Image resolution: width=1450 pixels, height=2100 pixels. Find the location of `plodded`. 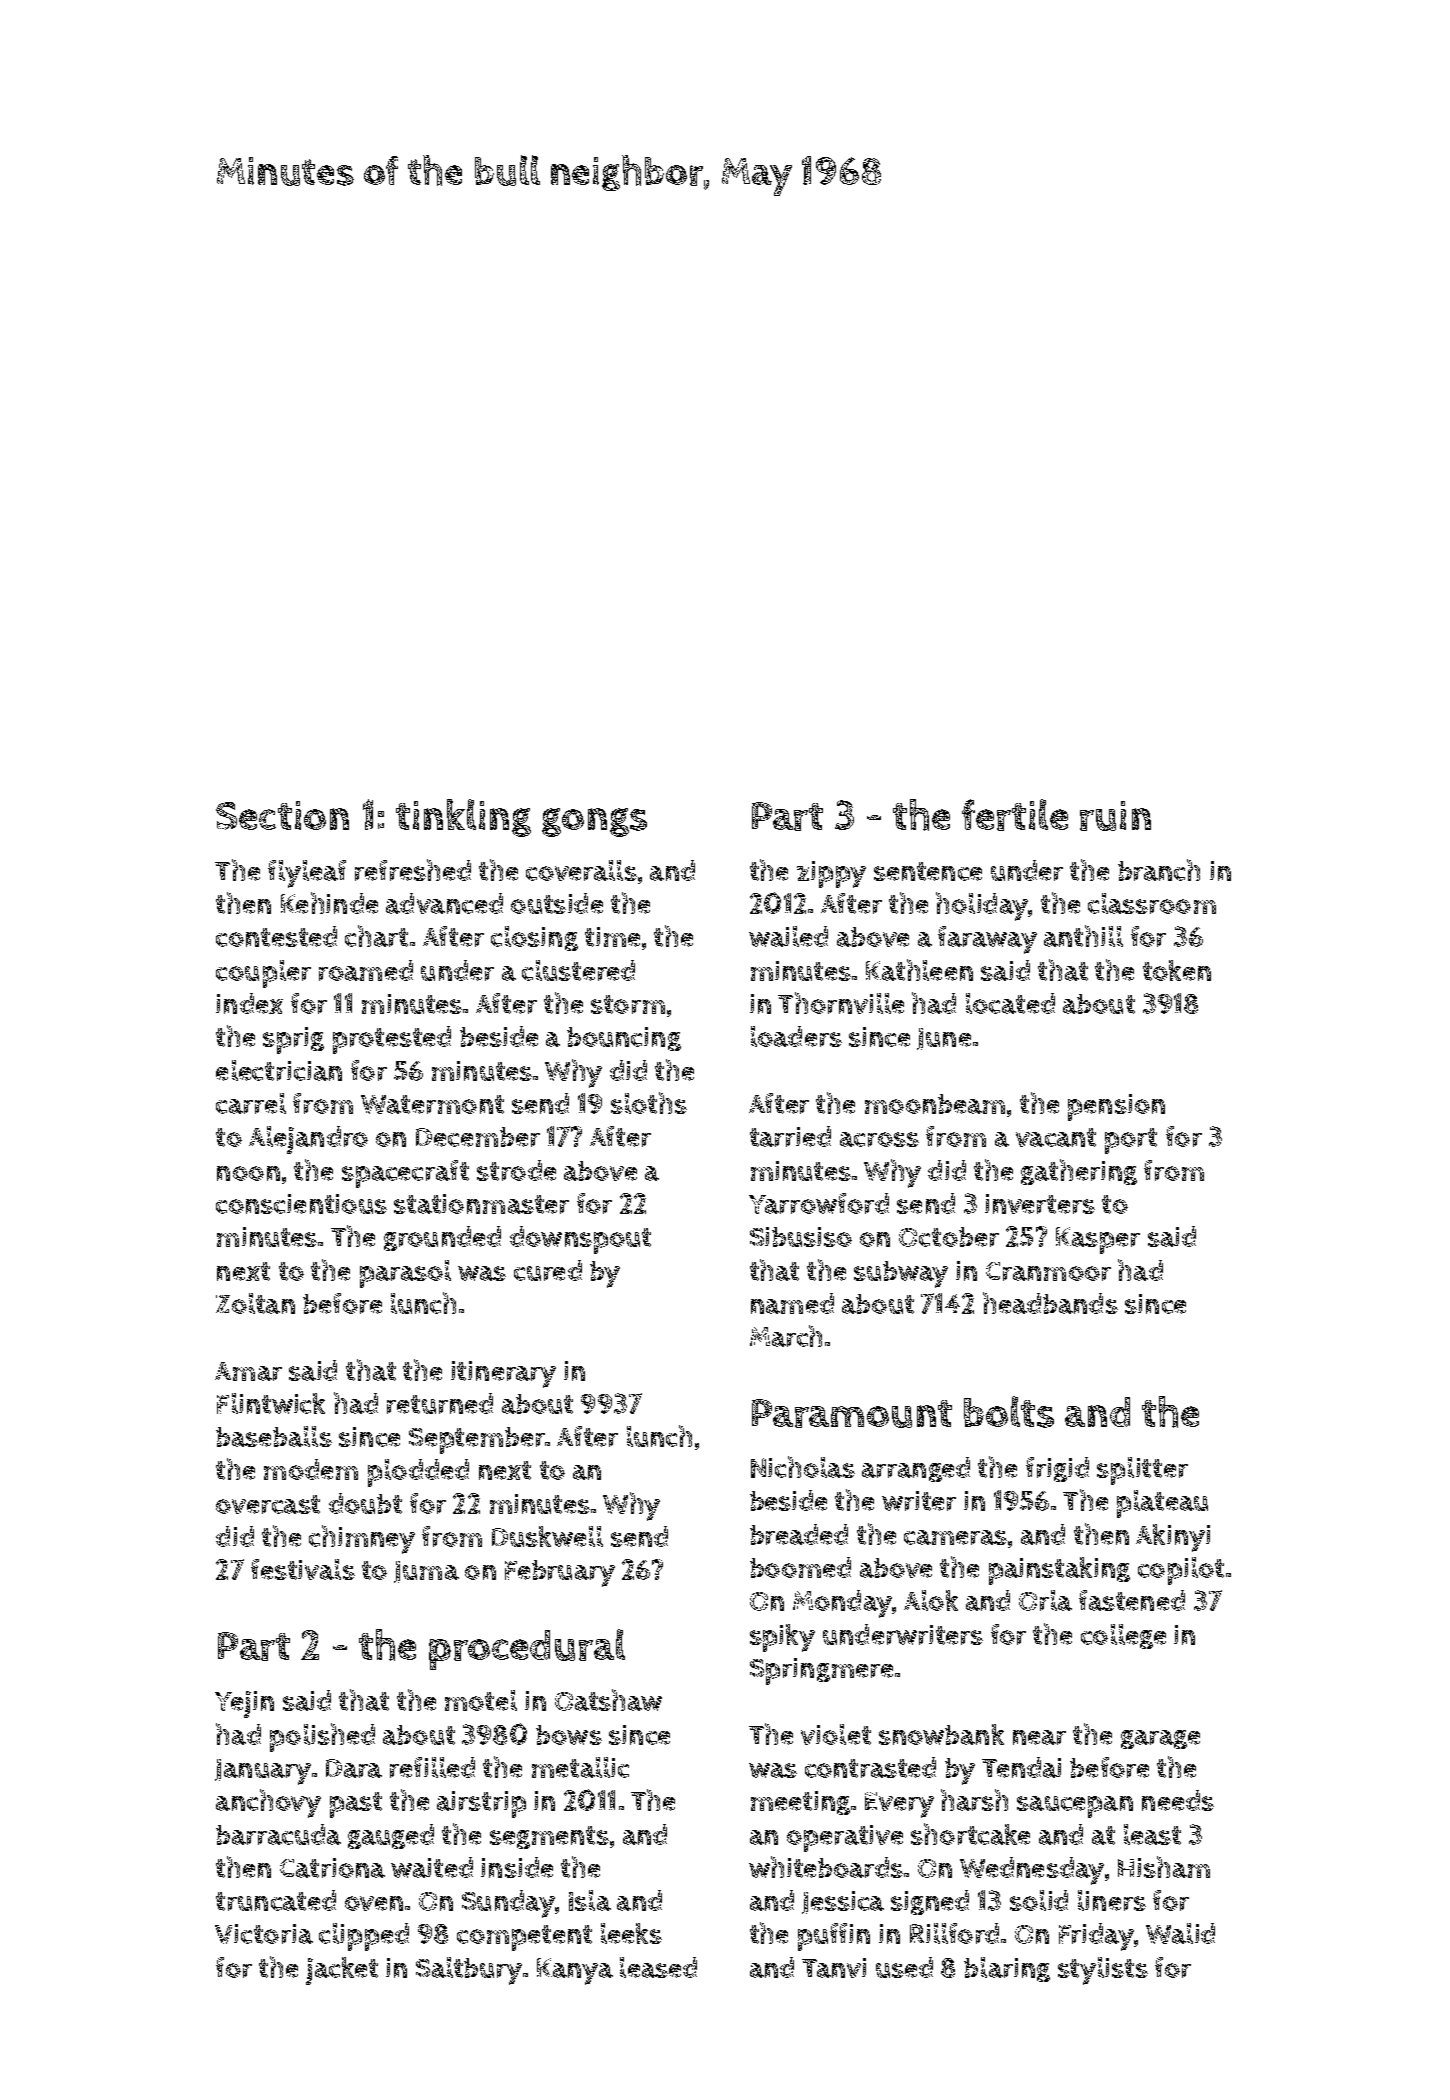

plodded is located at coordinates (418, 1473).
